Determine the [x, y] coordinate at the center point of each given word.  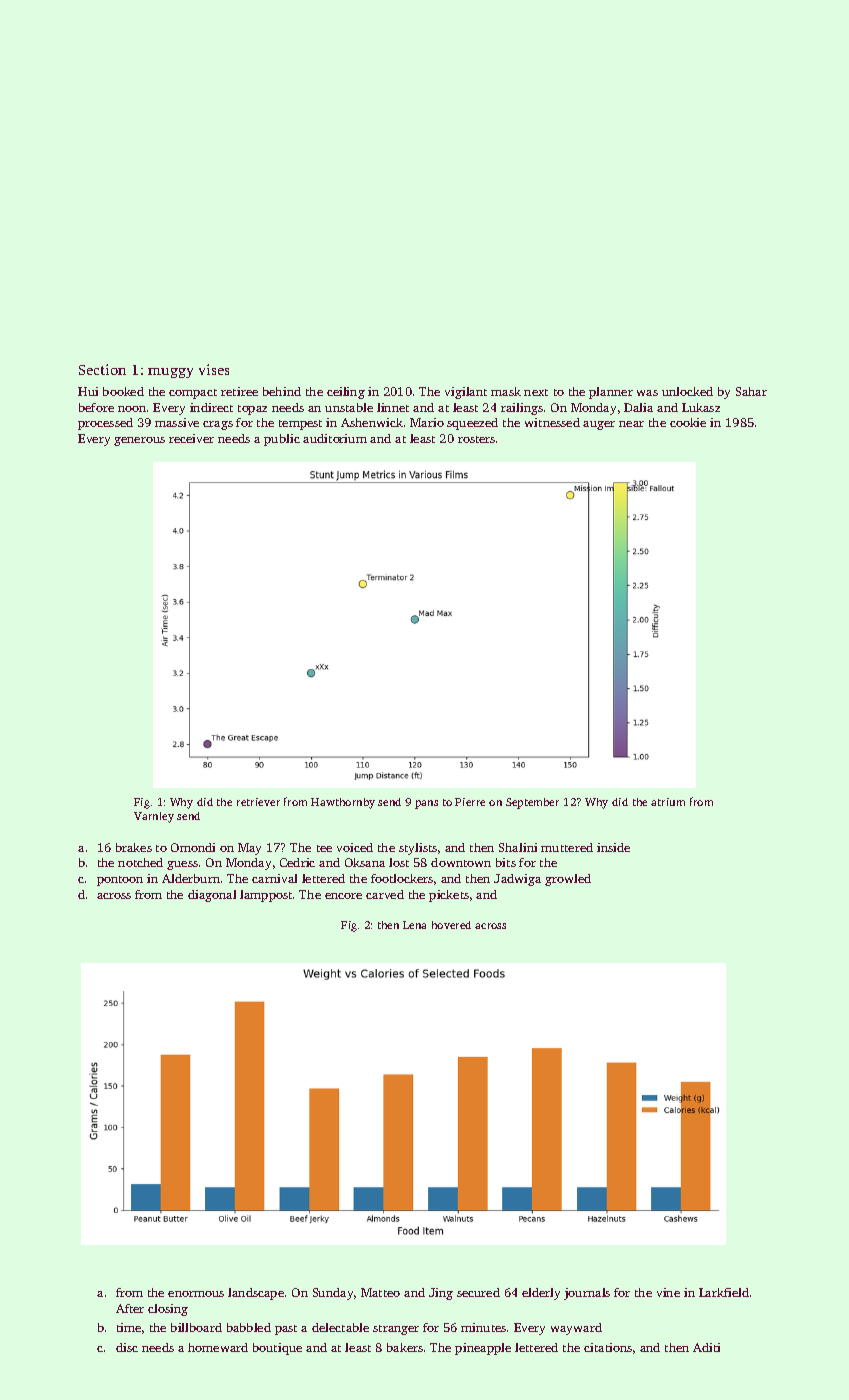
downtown [461, 862]
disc [127, 1347]
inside [613, 847]
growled [568, 880]
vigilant [466, 393]
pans [426, 804]
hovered [451, 925]
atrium [668, 802]
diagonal [212, 896]
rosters [476, 439]
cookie [688, 422]
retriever [258, 802]
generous [139, 441]
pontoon [120, 881]
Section [102, 369]
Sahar [751, 391]
